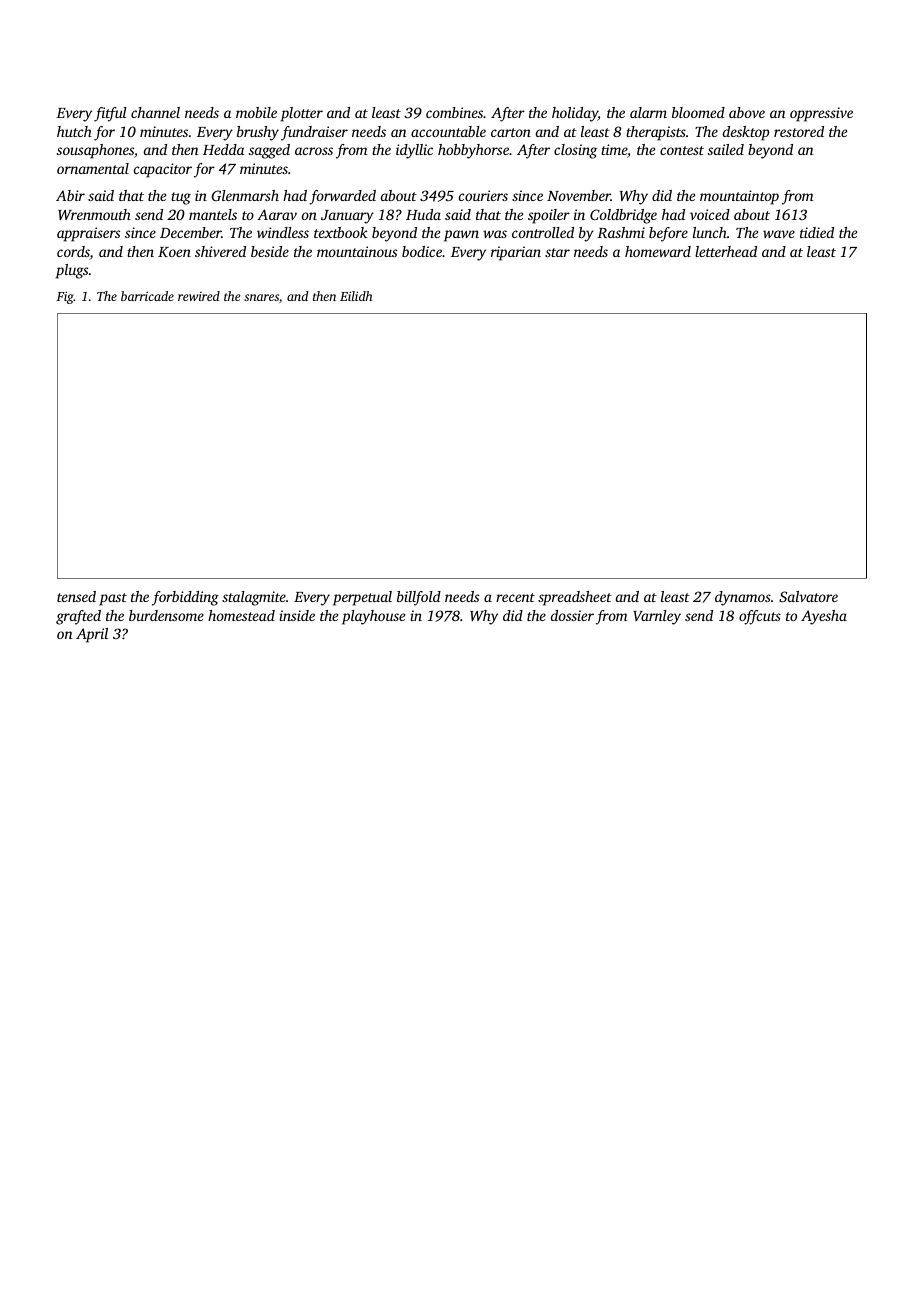  Describe the element at coordinates (113, 599) in the document. I see `past` at that location.
